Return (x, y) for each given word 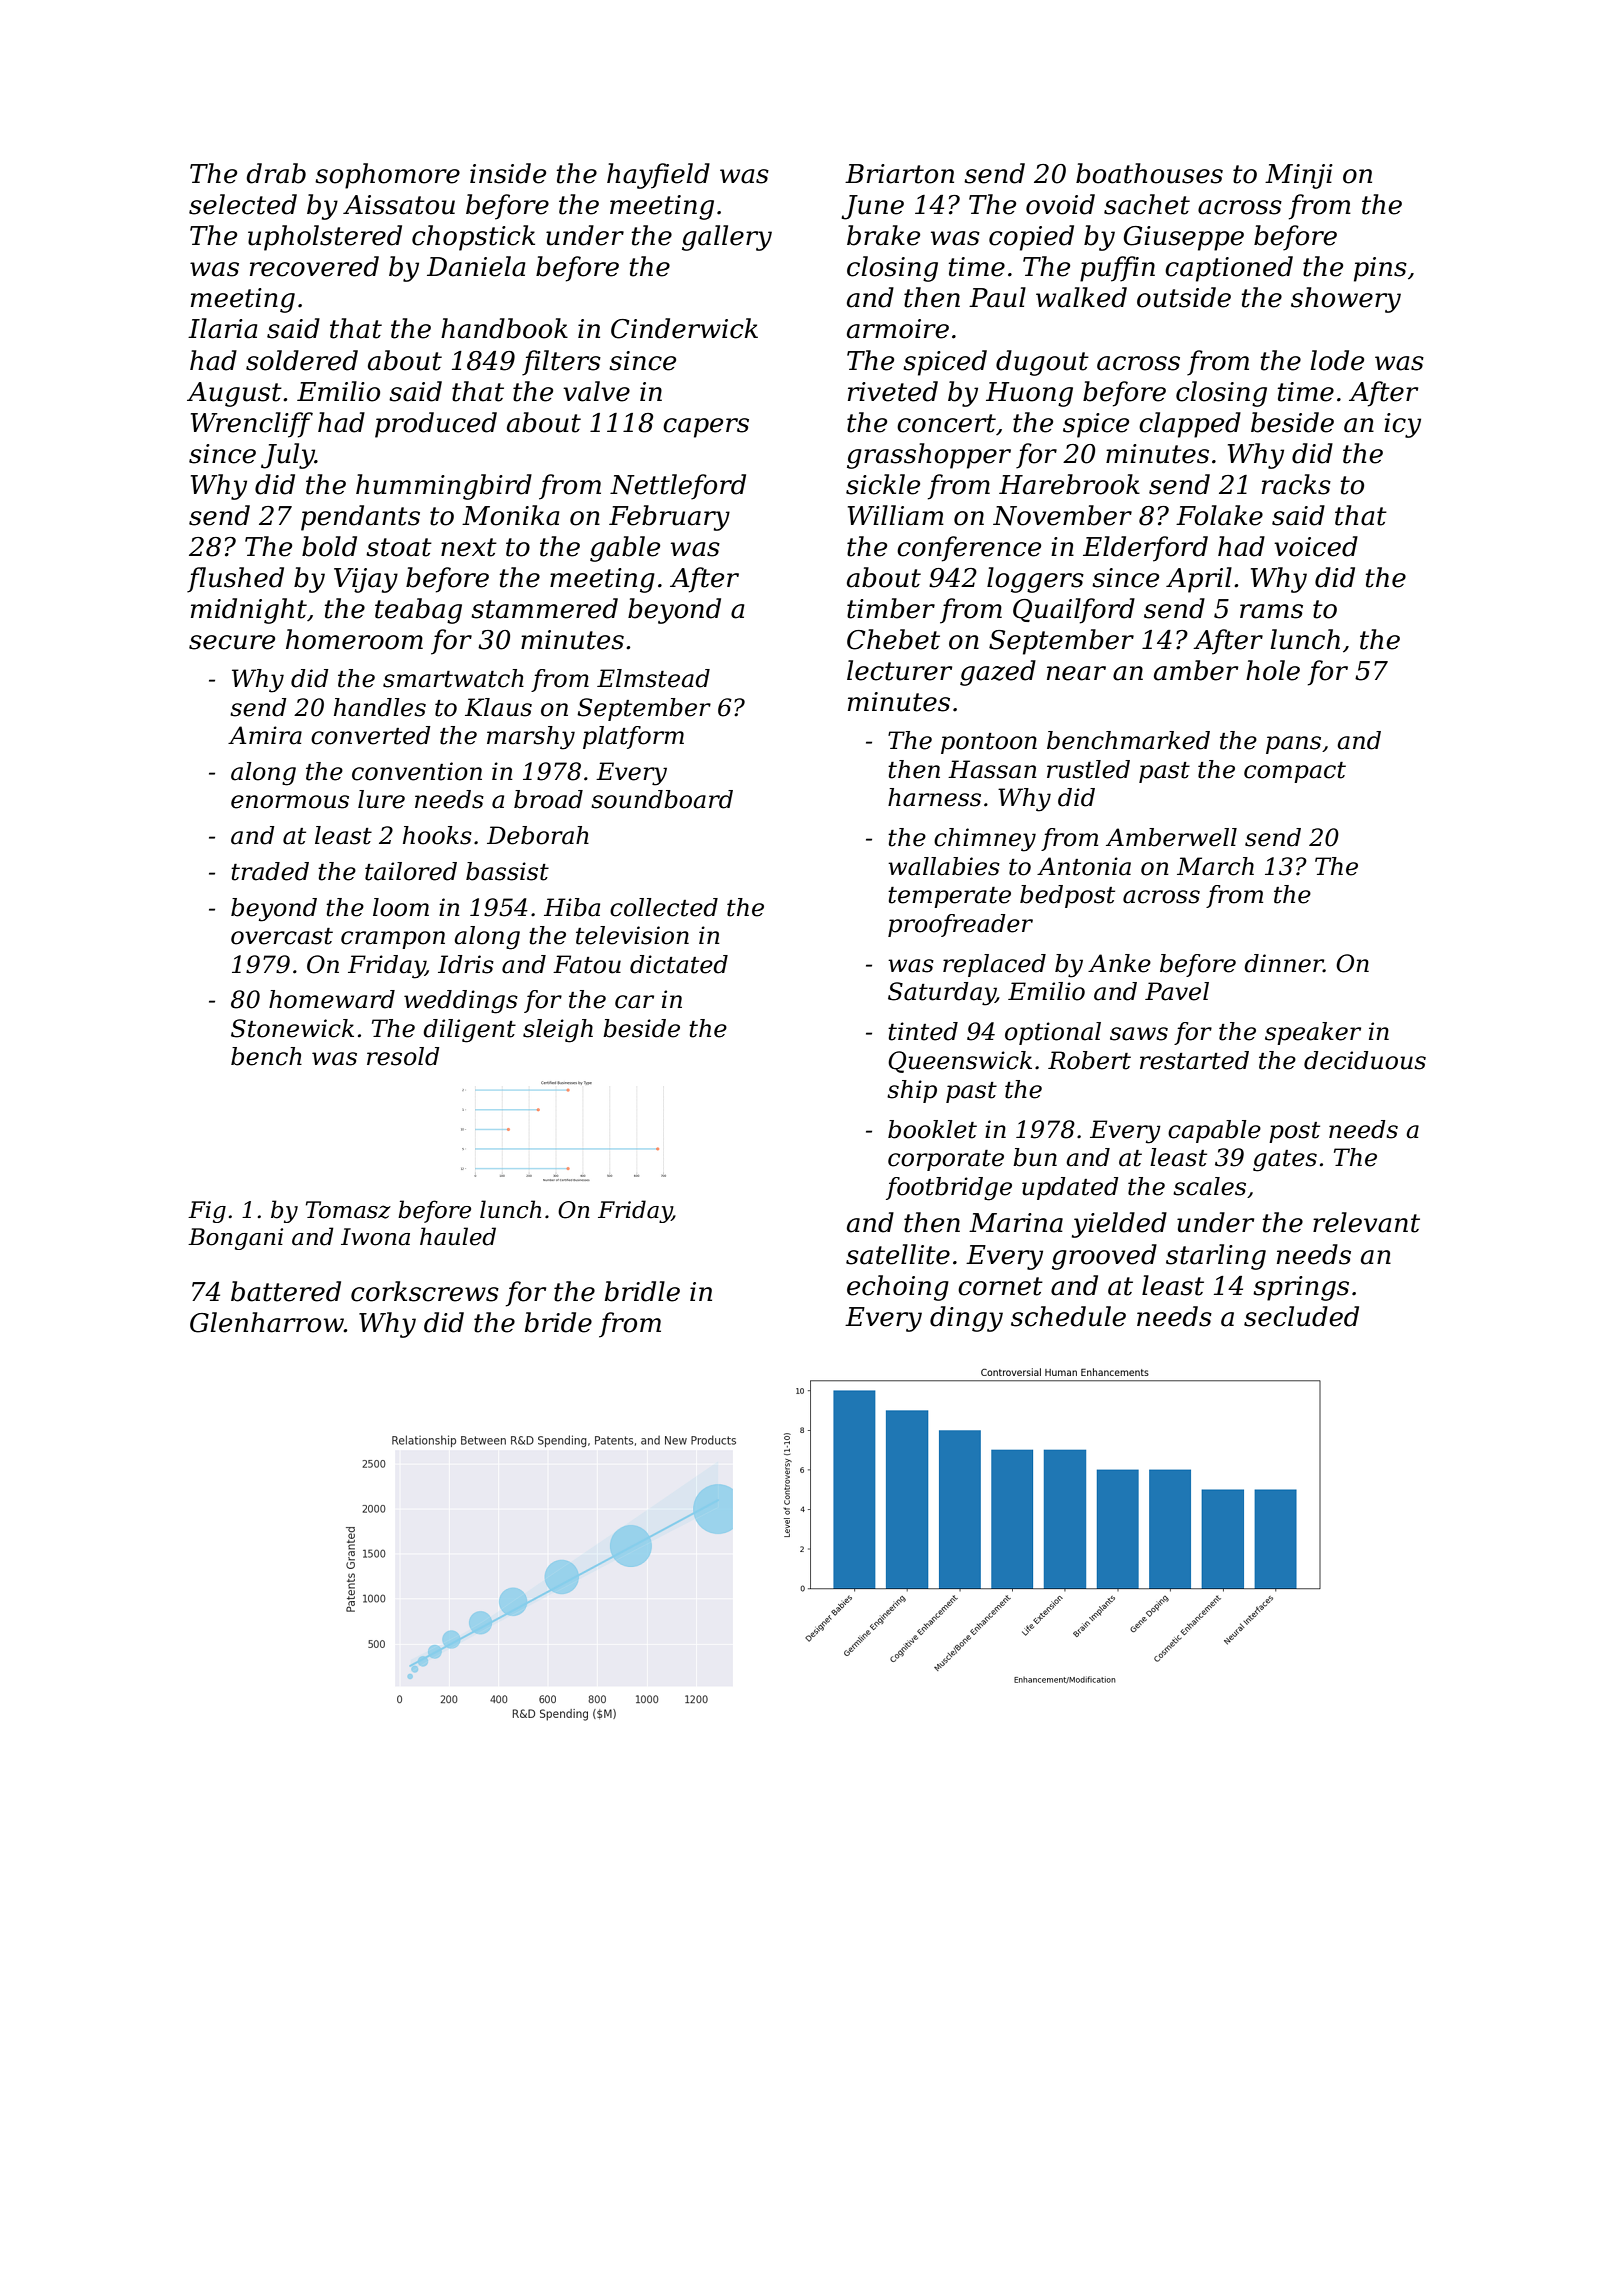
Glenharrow (267, 1322)
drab (276, 173)
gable (625, 549)
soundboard (662, 799)
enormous (290, 802)
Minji (1299, 176)
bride (558, 1322)
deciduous (1365, 1060)
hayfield (658, 176)
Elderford (1145, 549)
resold (403, 1056)
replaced (994, 965)
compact (1295, 772)
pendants (360, 518)
